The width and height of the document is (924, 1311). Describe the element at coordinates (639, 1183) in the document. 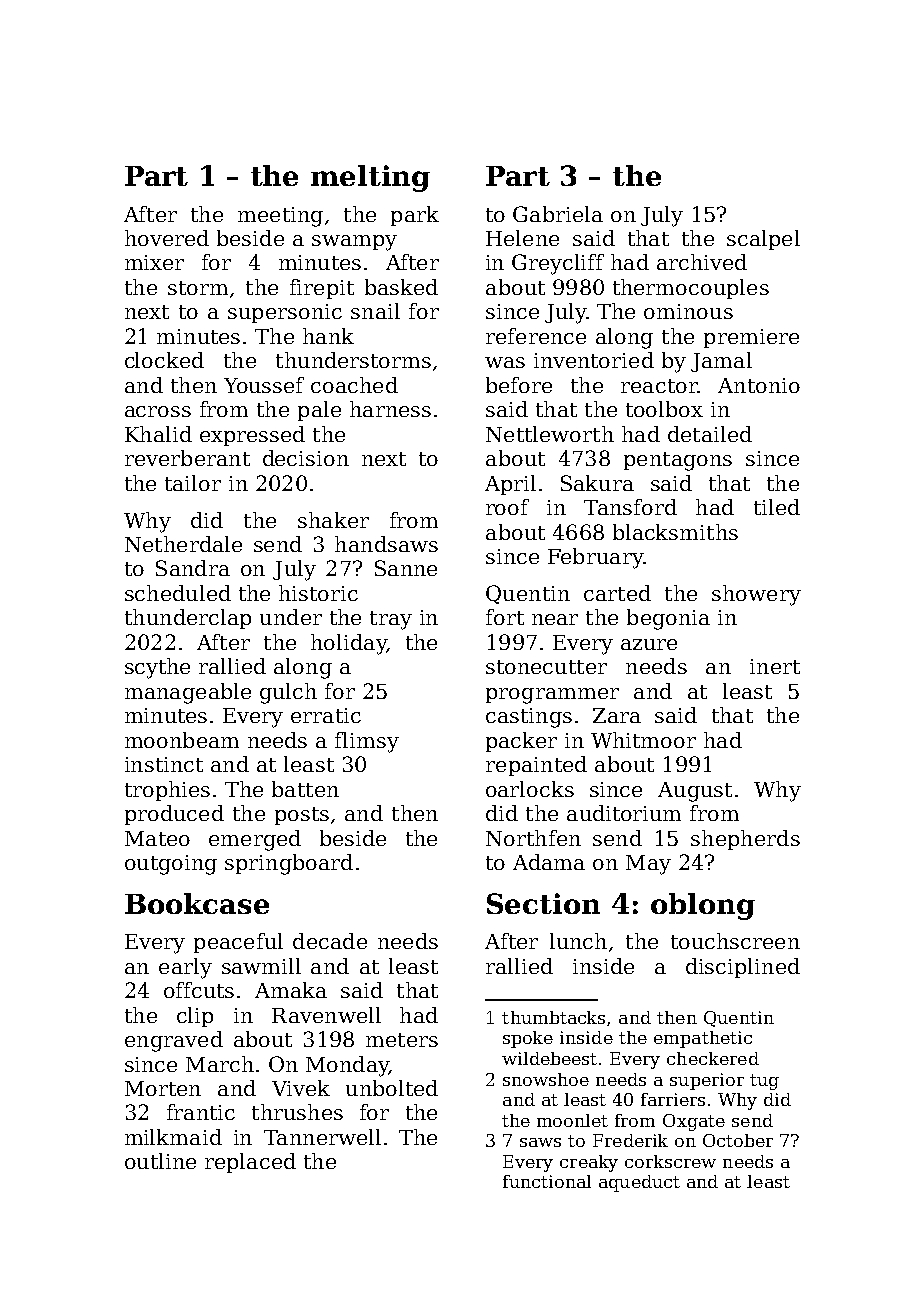

I see `aqueduct` at that location.
